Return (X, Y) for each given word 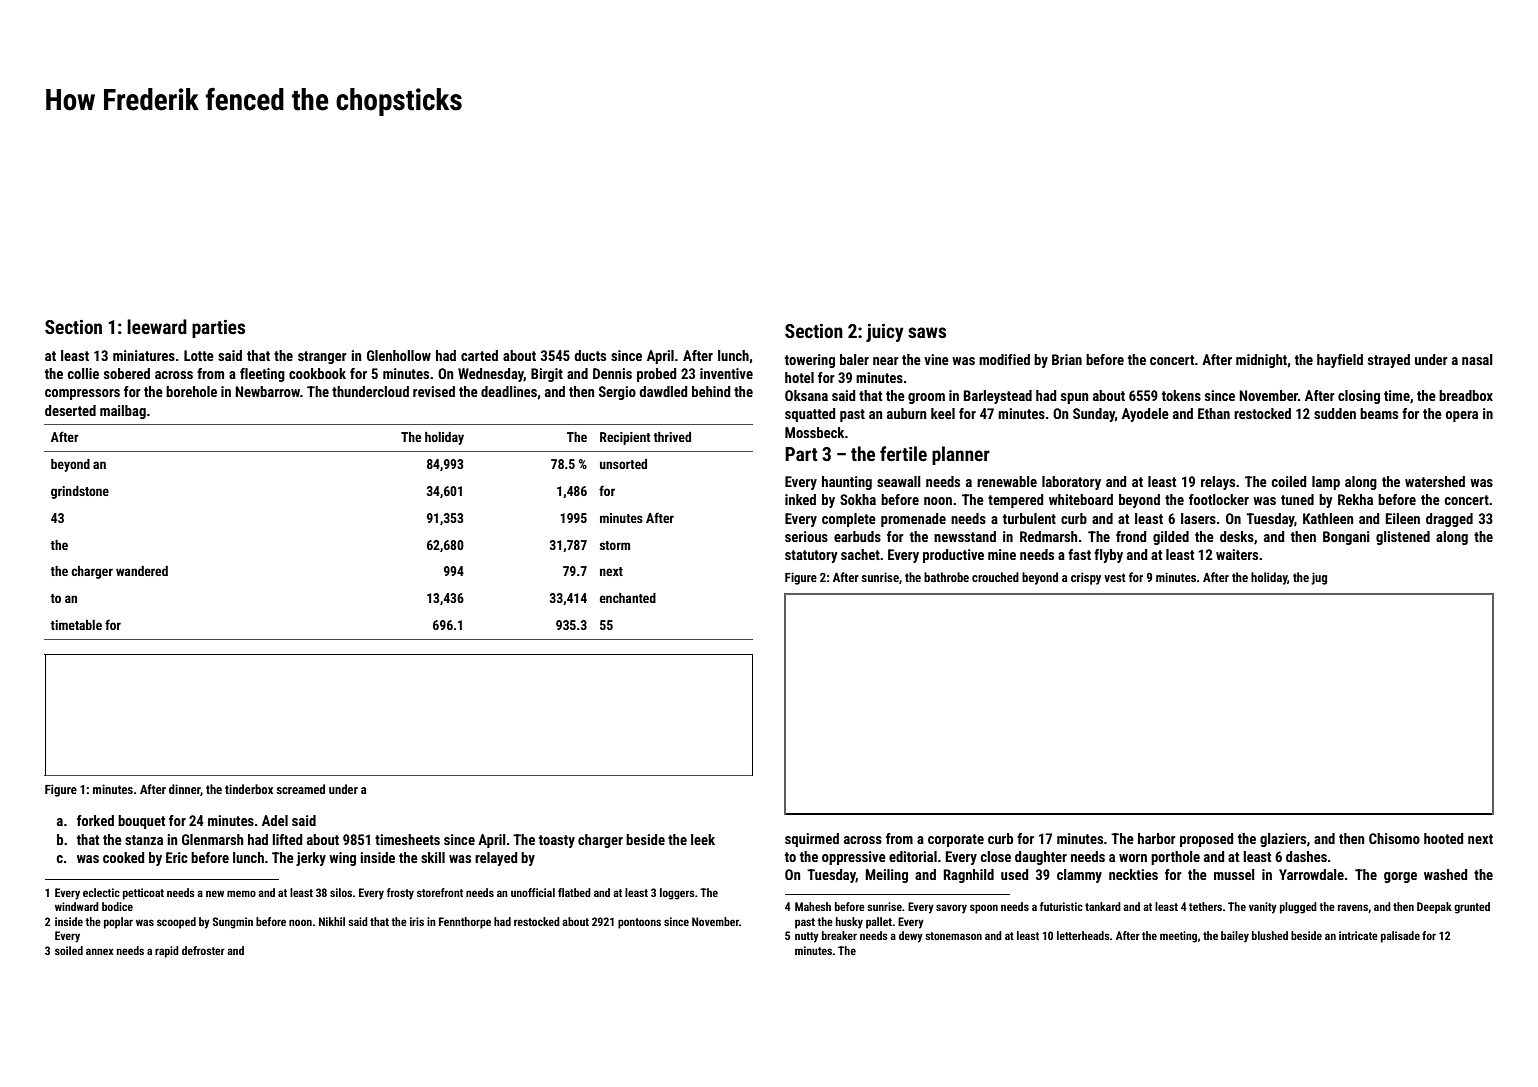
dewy (911, 937)
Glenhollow (399, 355)
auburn (906, 413)
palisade (1400, 937)
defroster (203, 950)
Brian (1067, 359)
